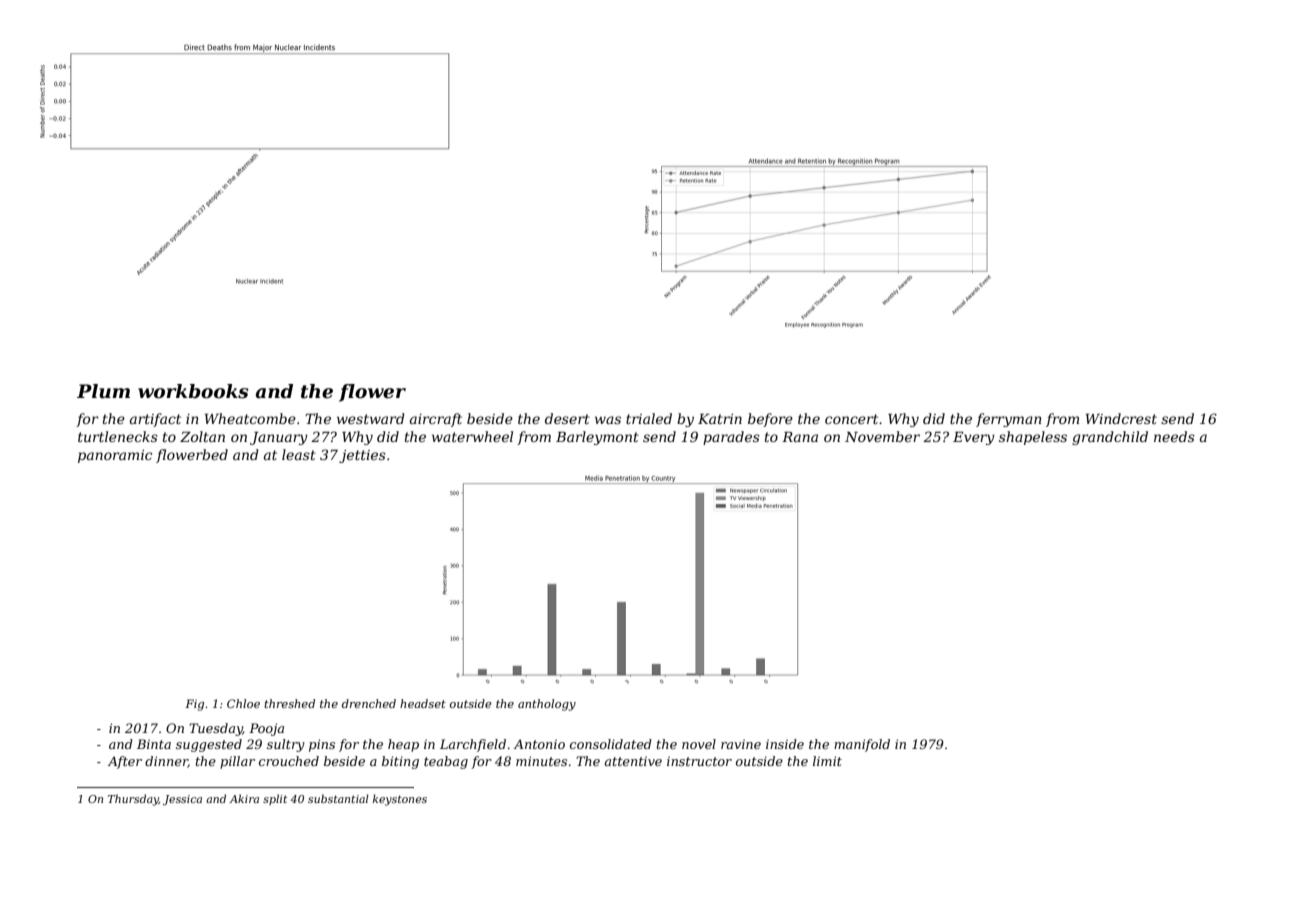 The width and height of the page is (1308, 924). What do you see at coordinates (299, 454) in the page?
I see `least` at bounding box center [299, 454].
